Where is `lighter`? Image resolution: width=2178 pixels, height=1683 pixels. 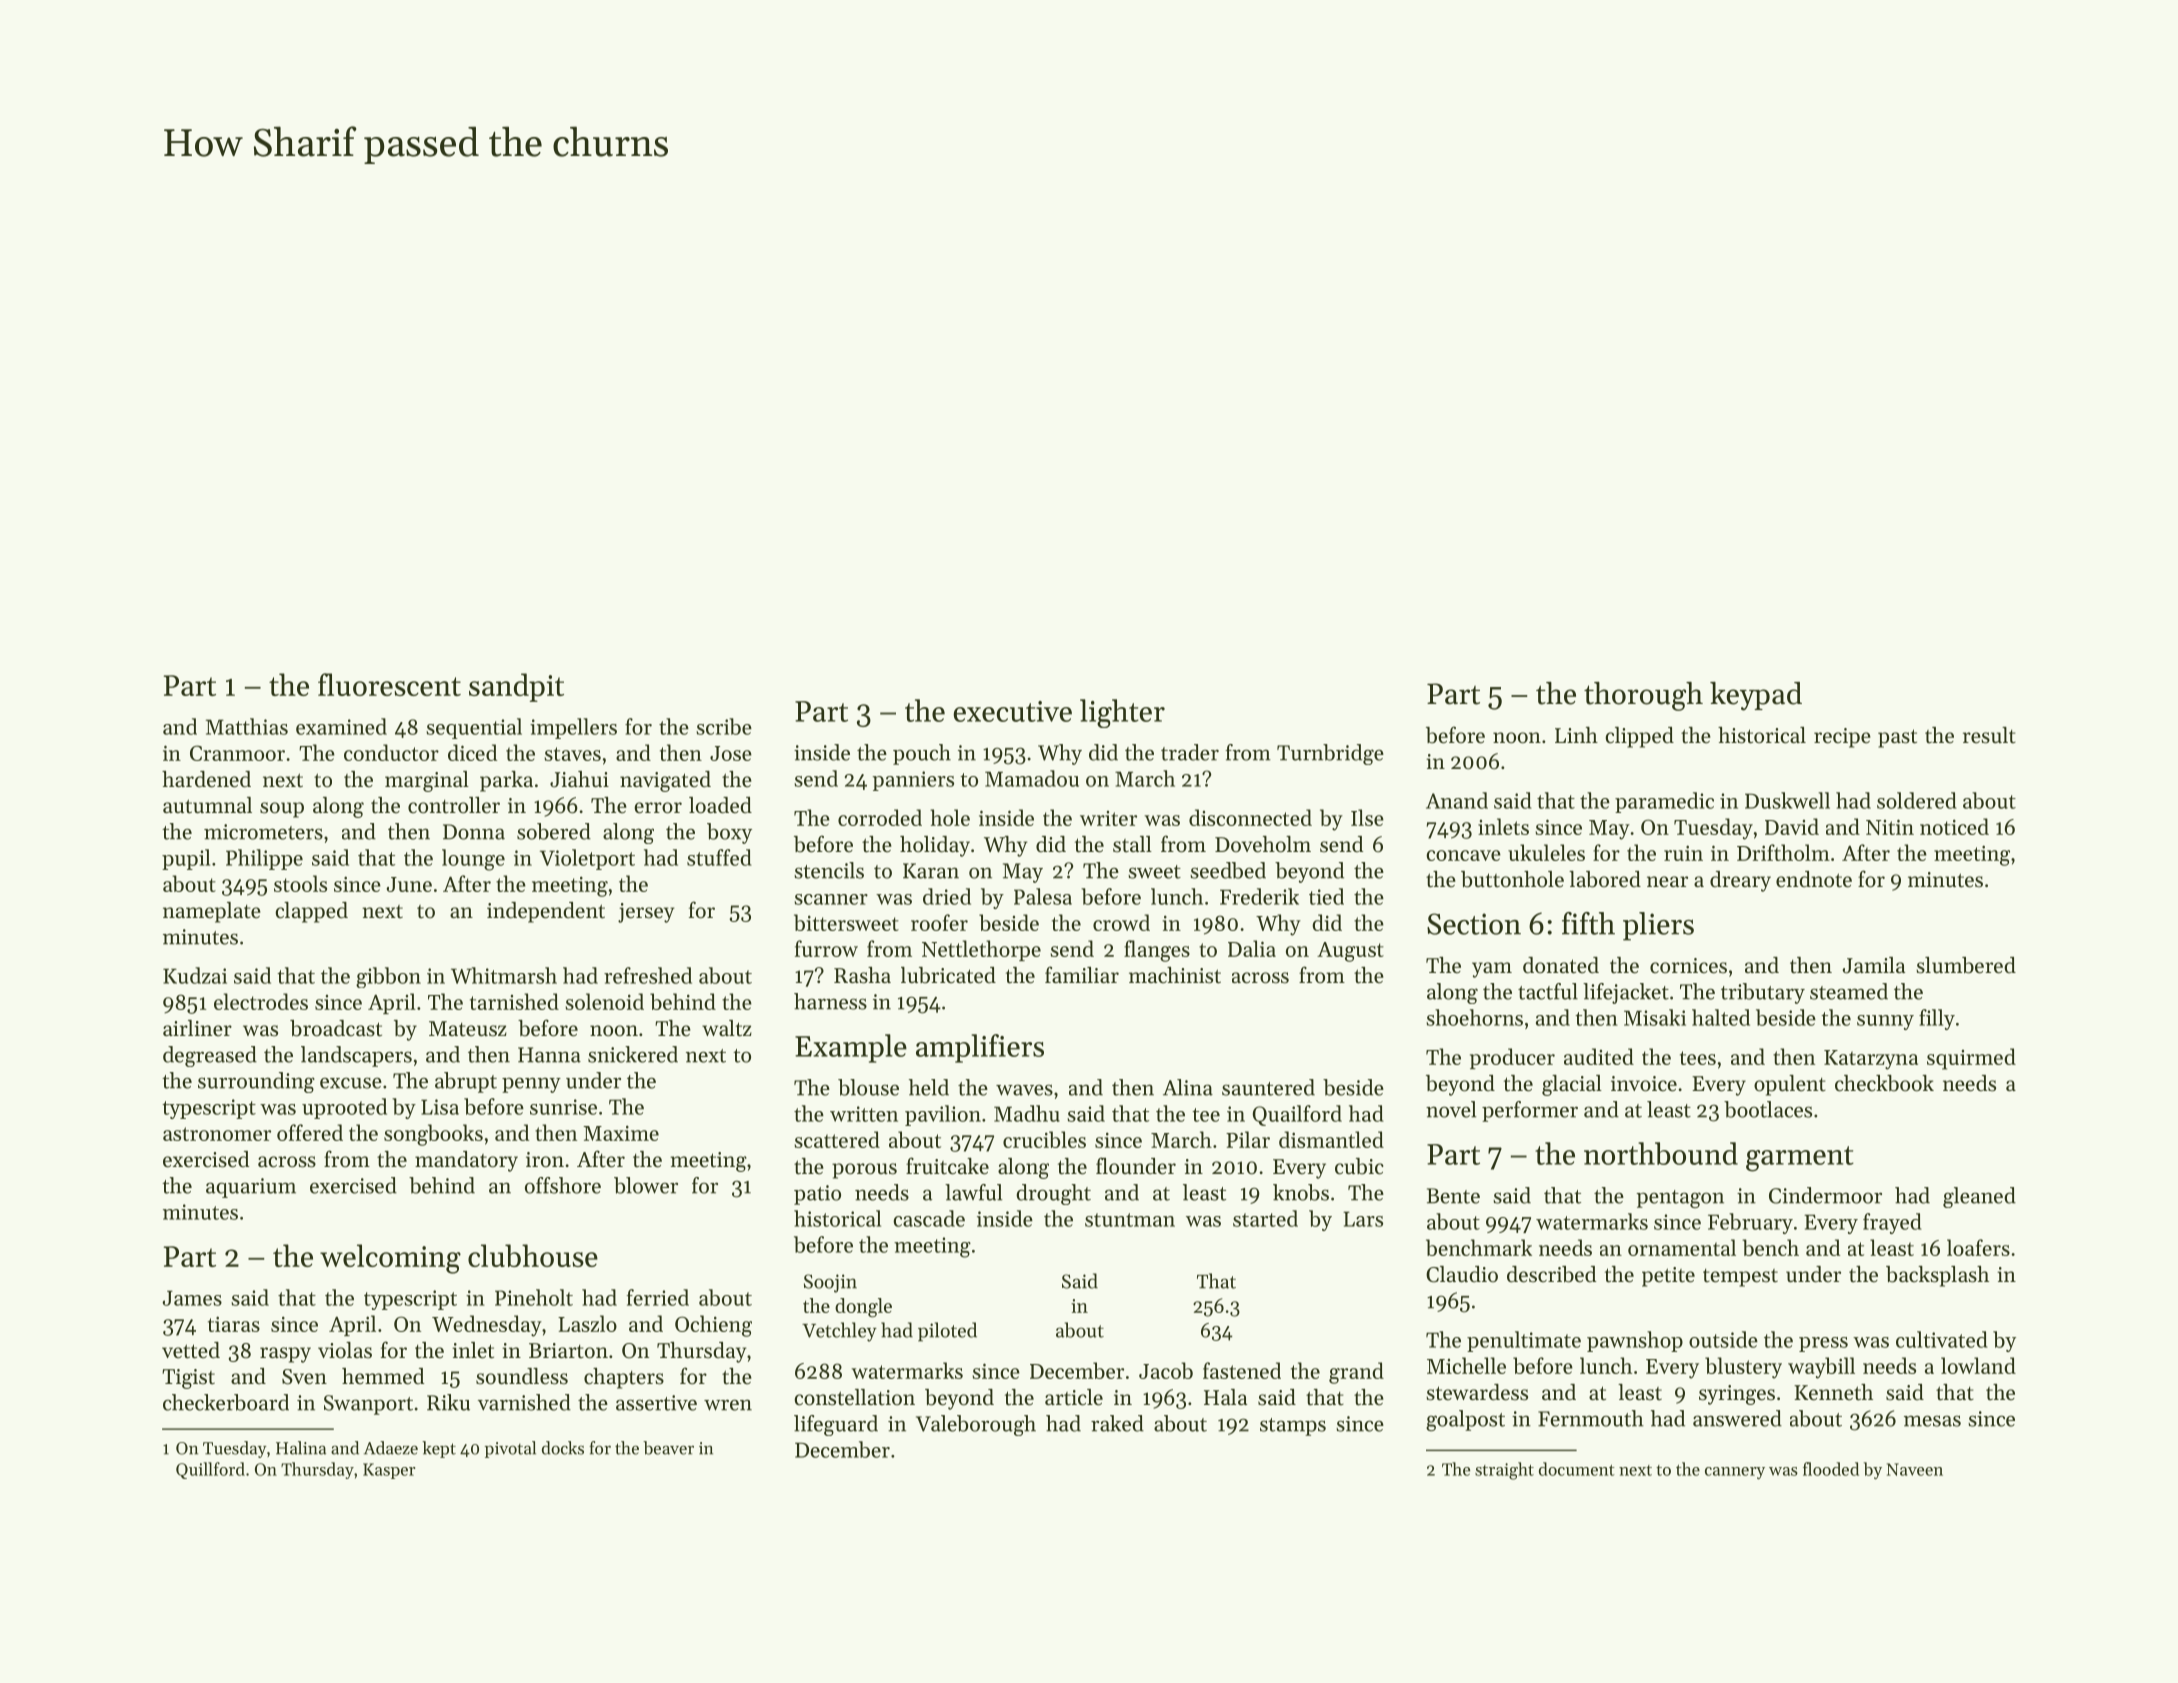
lighter is located at coordinates (1122, 713).
